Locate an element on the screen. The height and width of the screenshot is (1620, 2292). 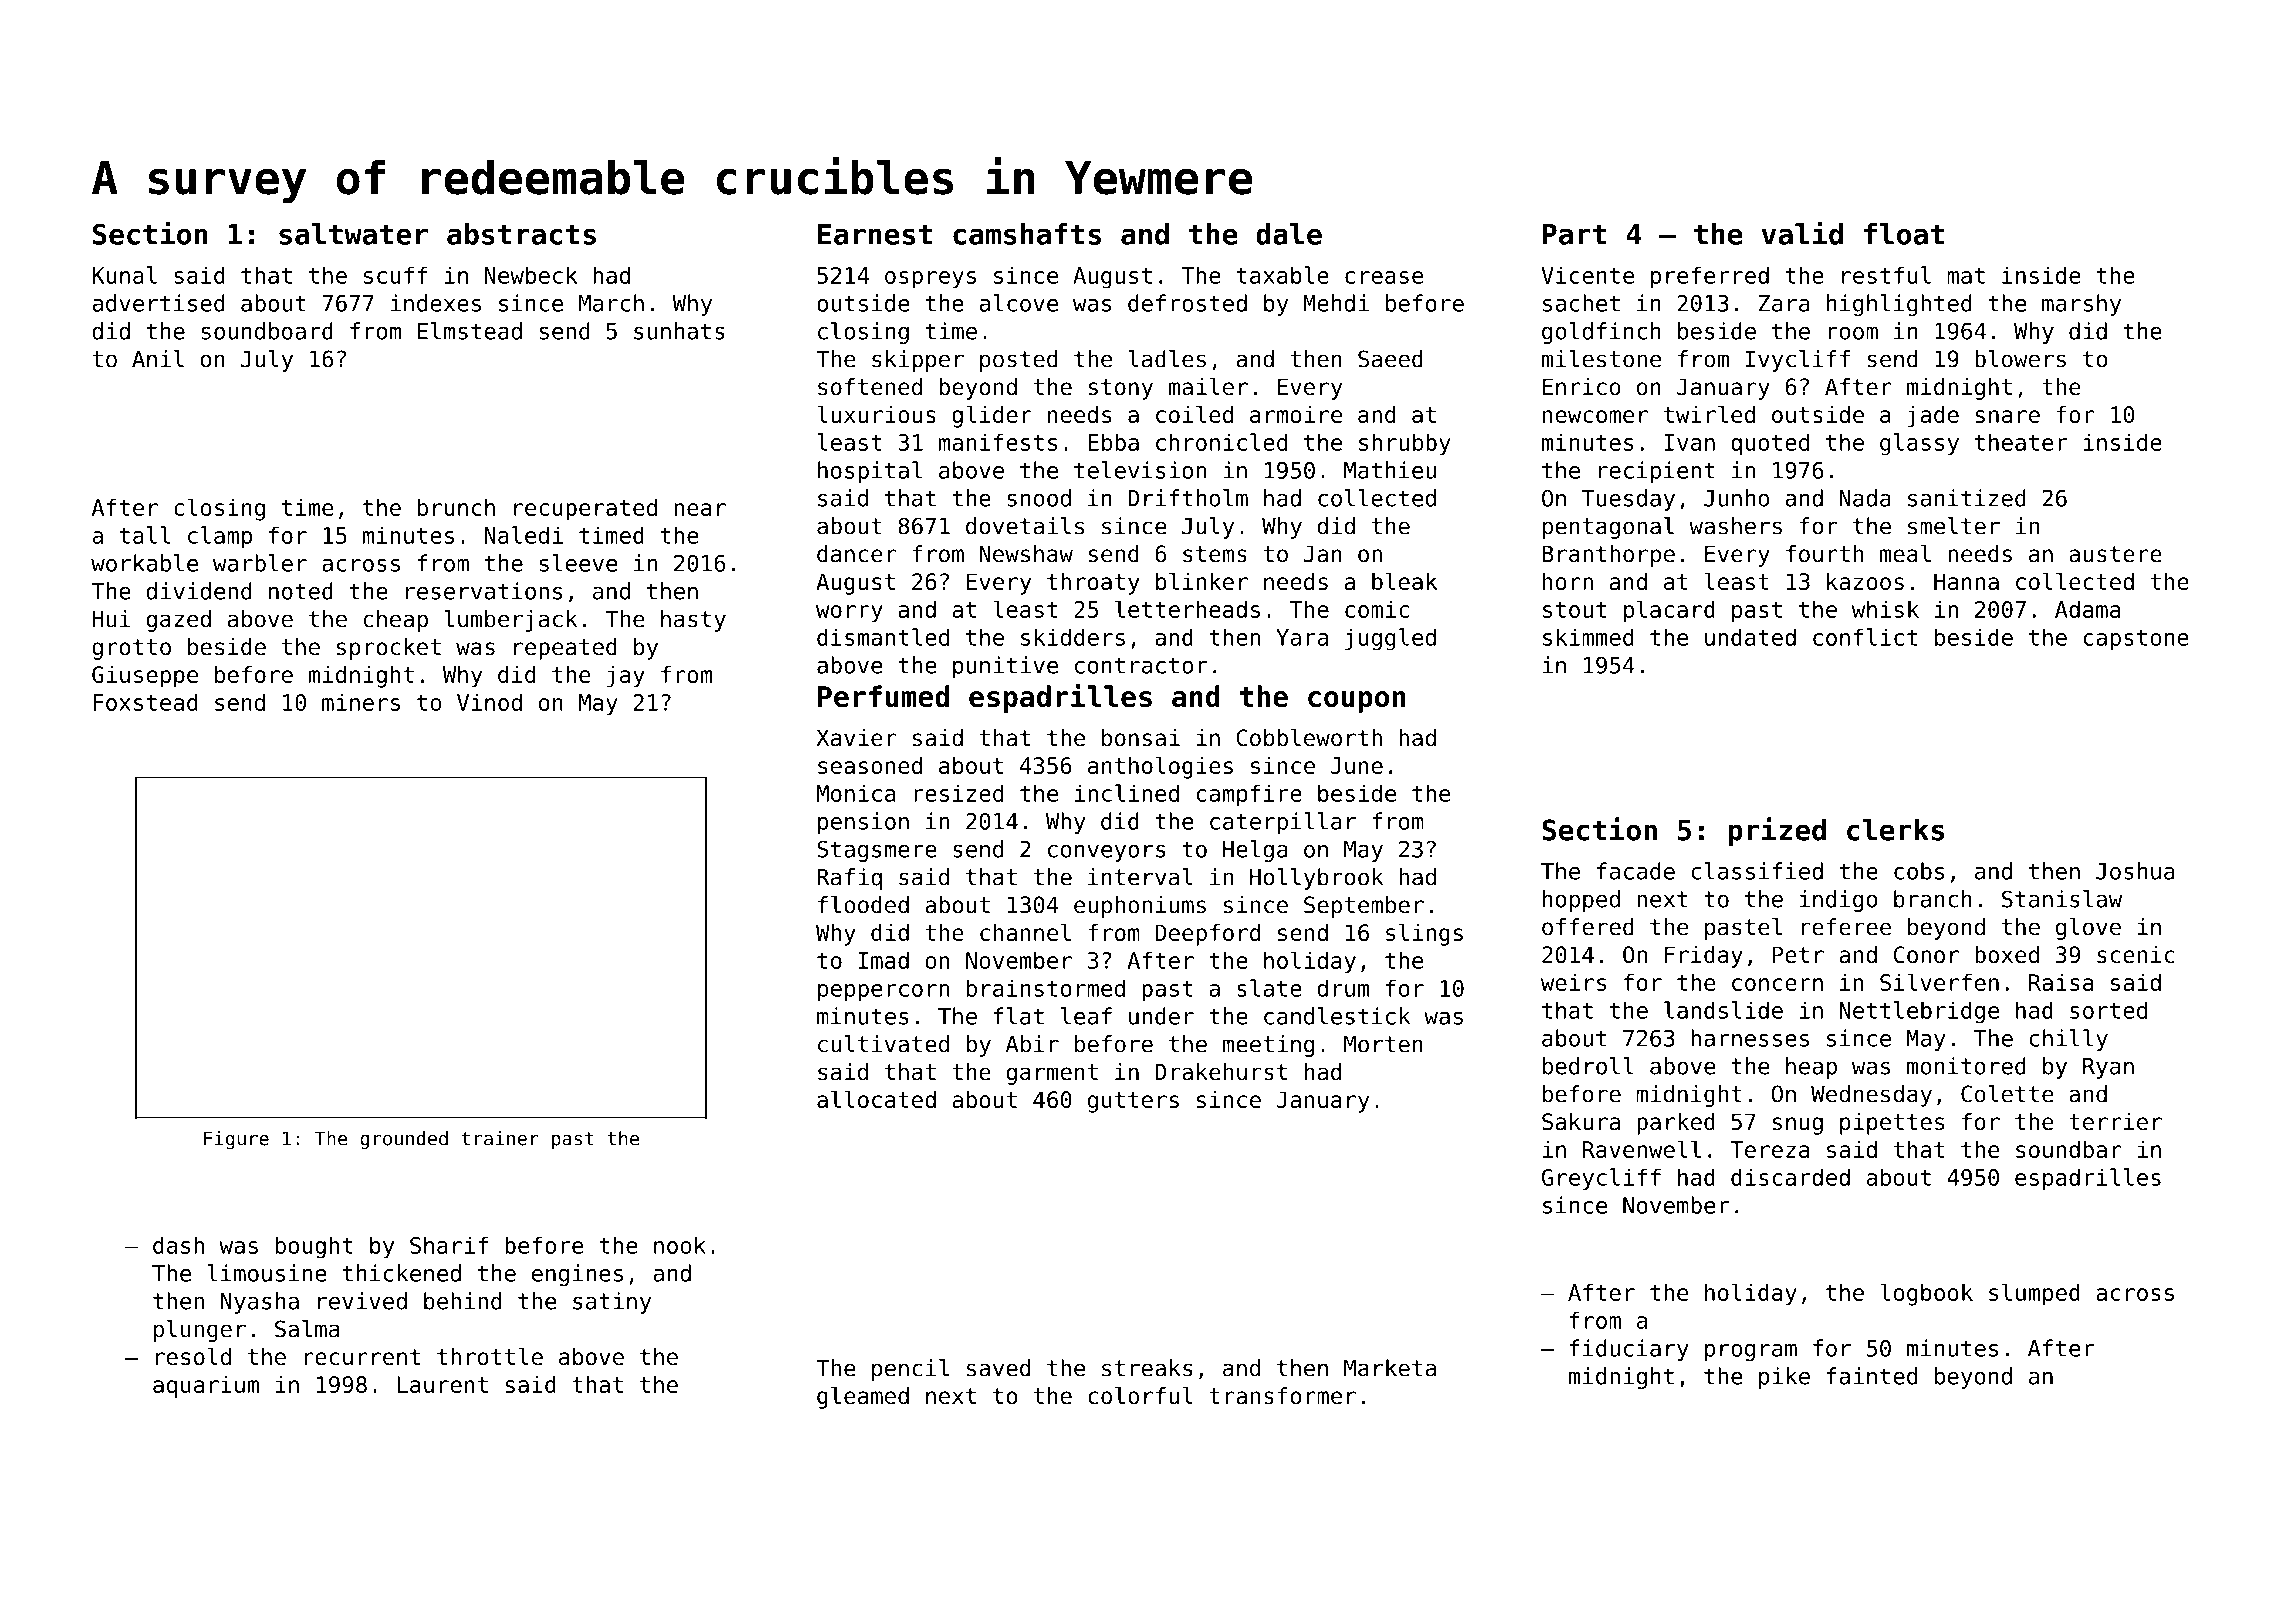
Foxstead is located at coordinates (146, 702).
